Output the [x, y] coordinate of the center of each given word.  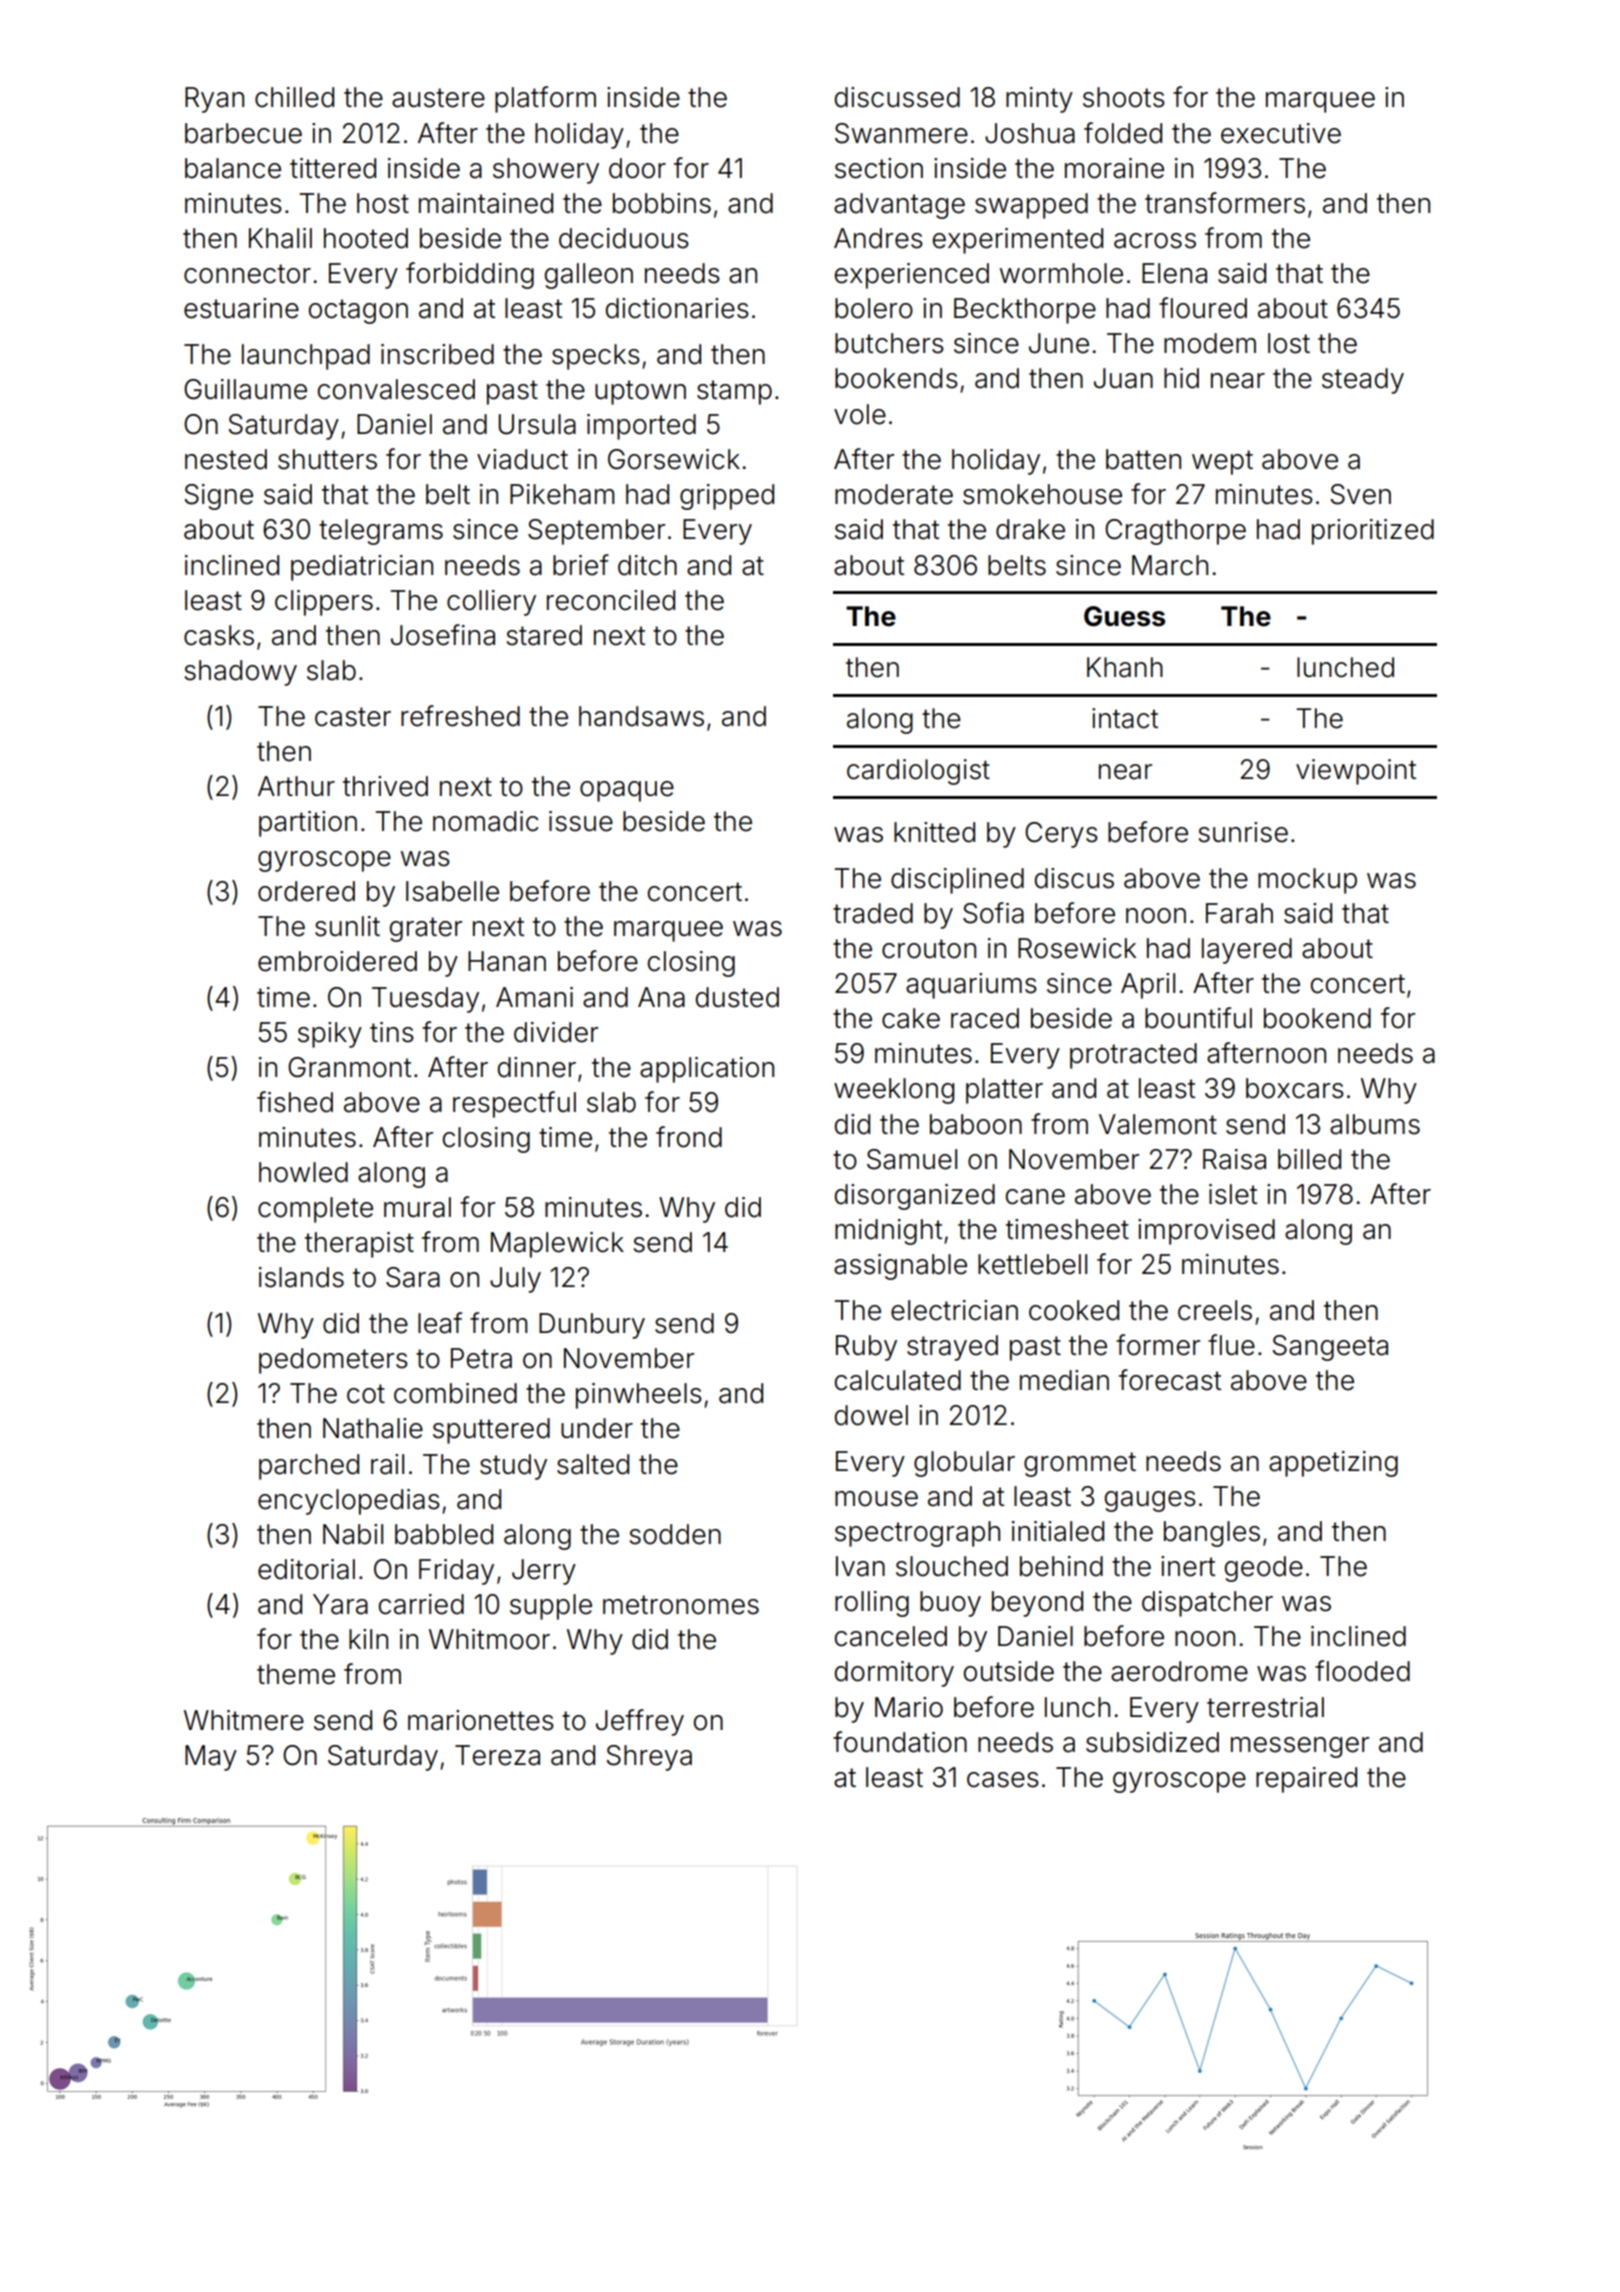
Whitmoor [489, 1639]
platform [545, 99]
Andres [878, 238]
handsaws [641, 716]
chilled [294, 97]
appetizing [1333, 1464]
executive [1281, 133]
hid [1181, 378]
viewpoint [1356, 772]
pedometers [333, 1361]
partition [308, 824]
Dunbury [592, 1326]
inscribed [437, 354]
